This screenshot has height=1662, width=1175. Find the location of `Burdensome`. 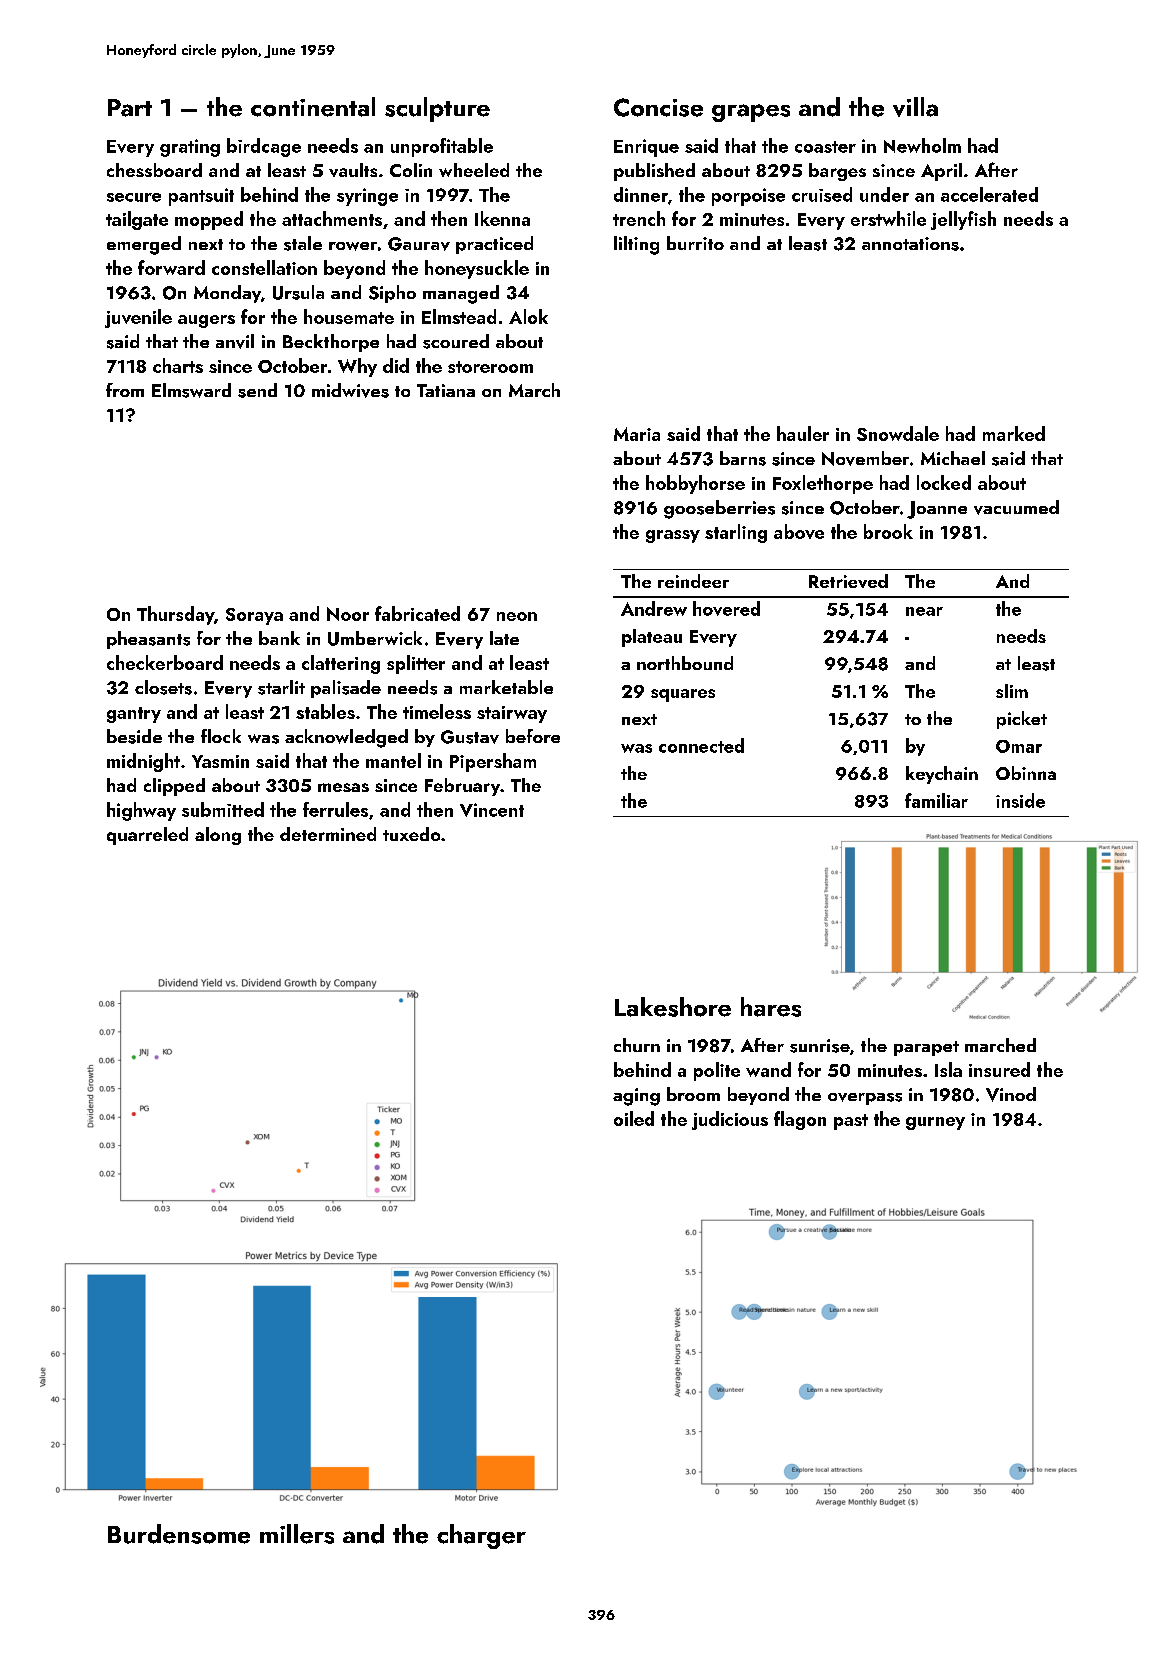

Burdensome is located at coordinates (179, 1534).
